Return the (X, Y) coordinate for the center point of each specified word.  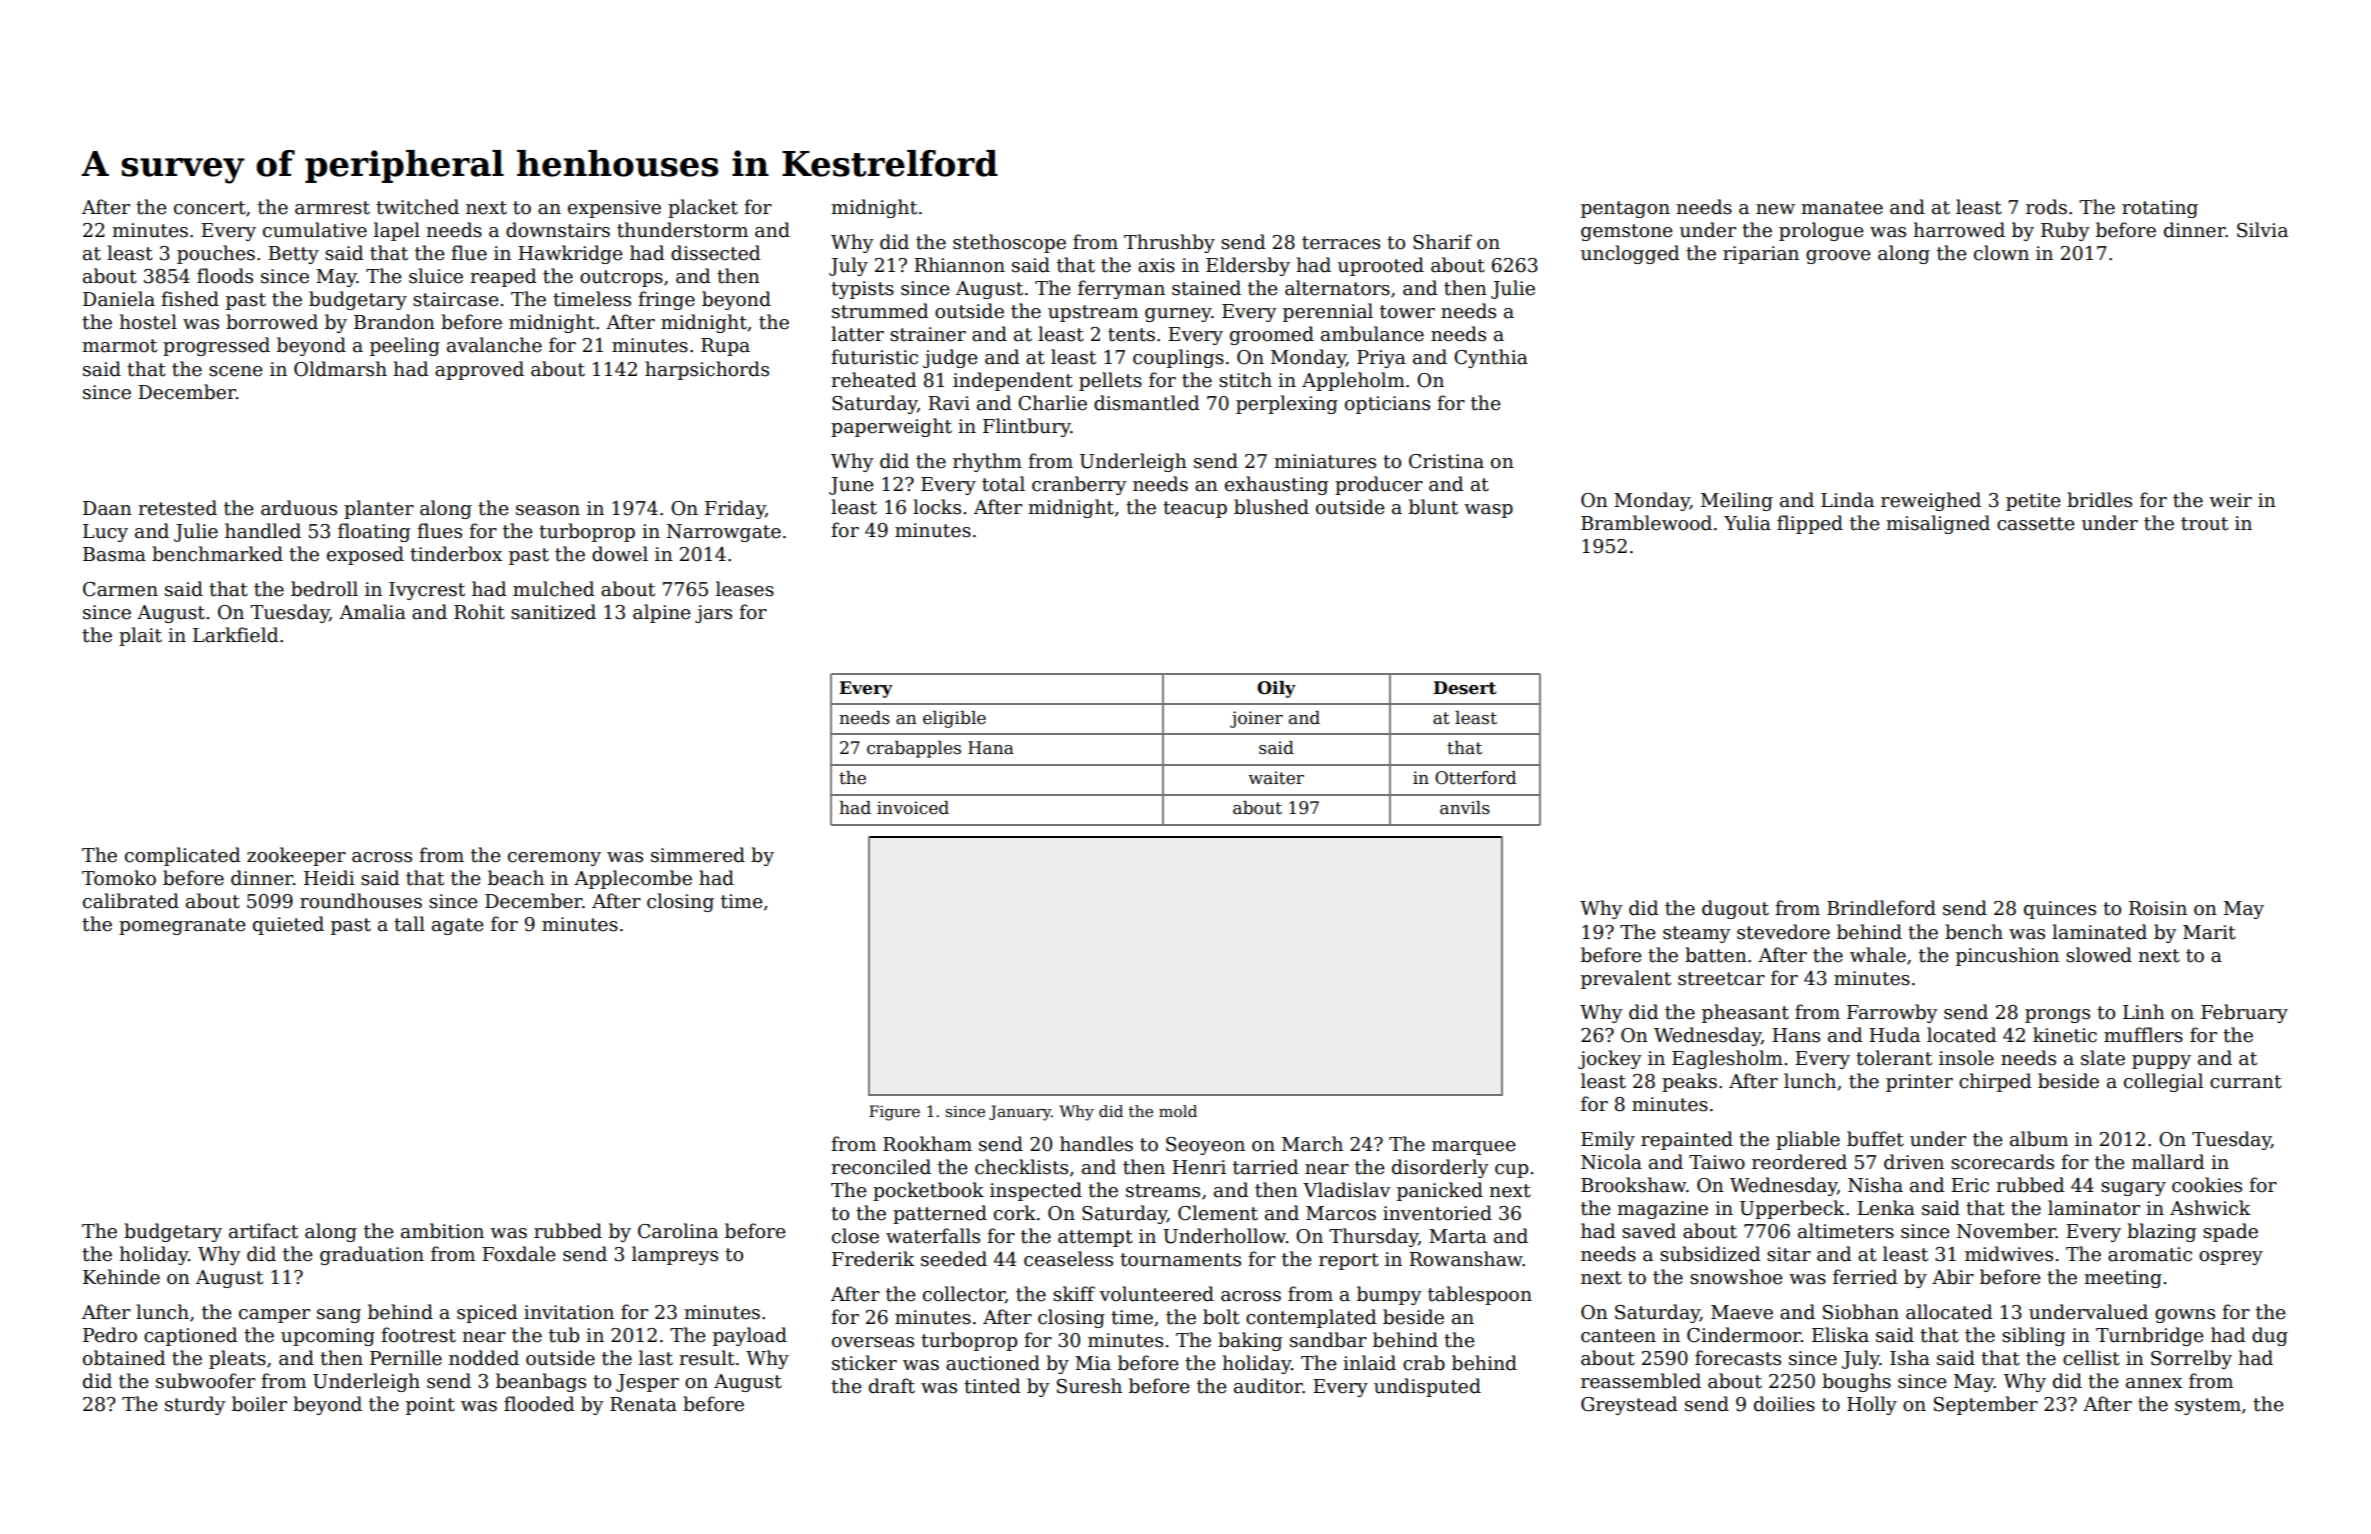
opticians (1387, 405)
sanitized (553, 612)
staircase (456, 299)
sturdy (195, 1405)
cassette (2036, 524)
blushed (1271, 507)
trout (2204, 524)
